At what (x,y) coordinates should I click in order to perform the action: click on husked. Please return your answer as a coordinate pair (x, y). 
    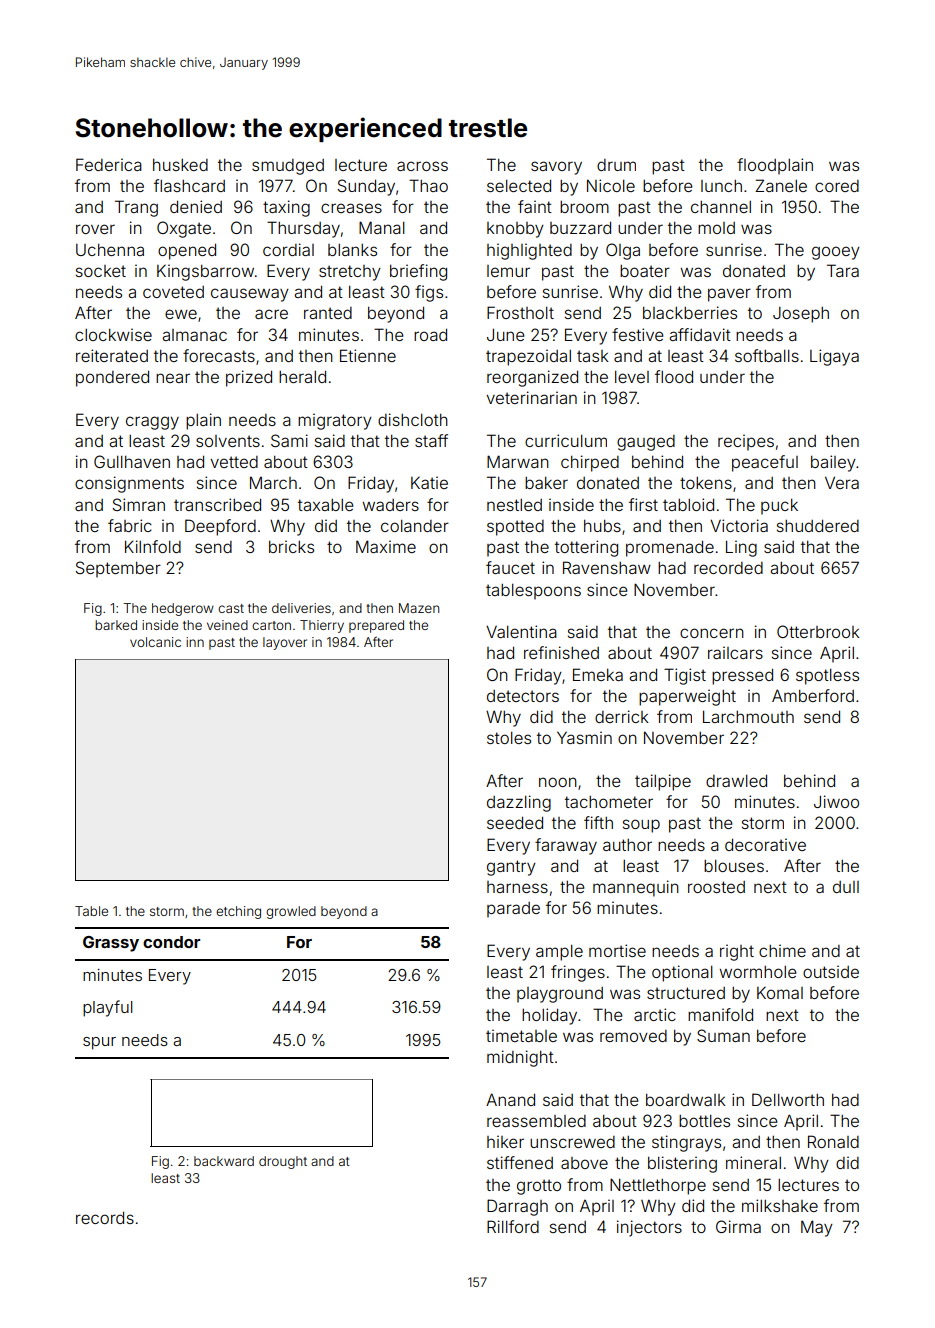
    Looking at the image, I should click on (180, 165).
